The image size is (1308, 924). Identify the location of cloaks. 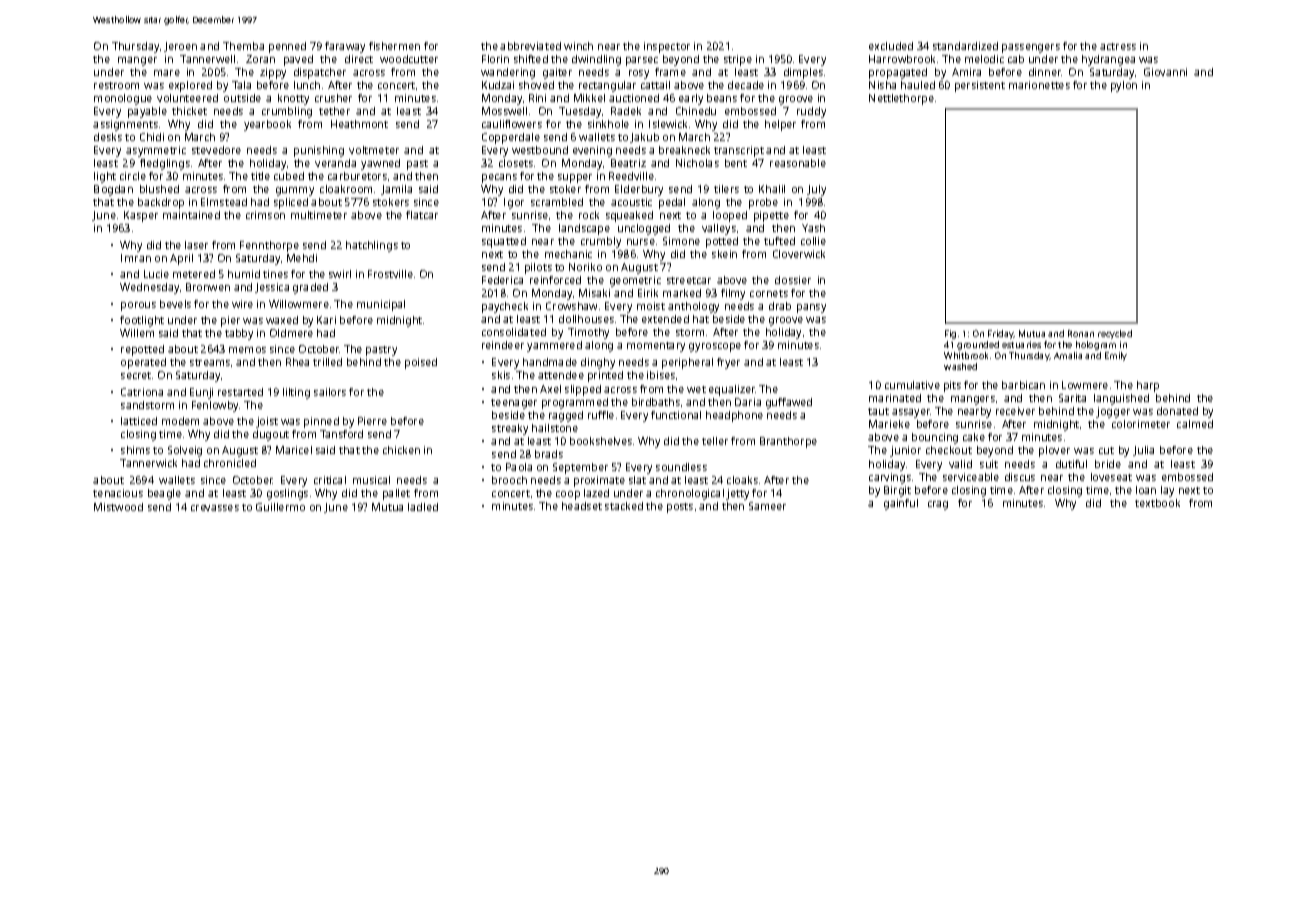
(742, 480).
